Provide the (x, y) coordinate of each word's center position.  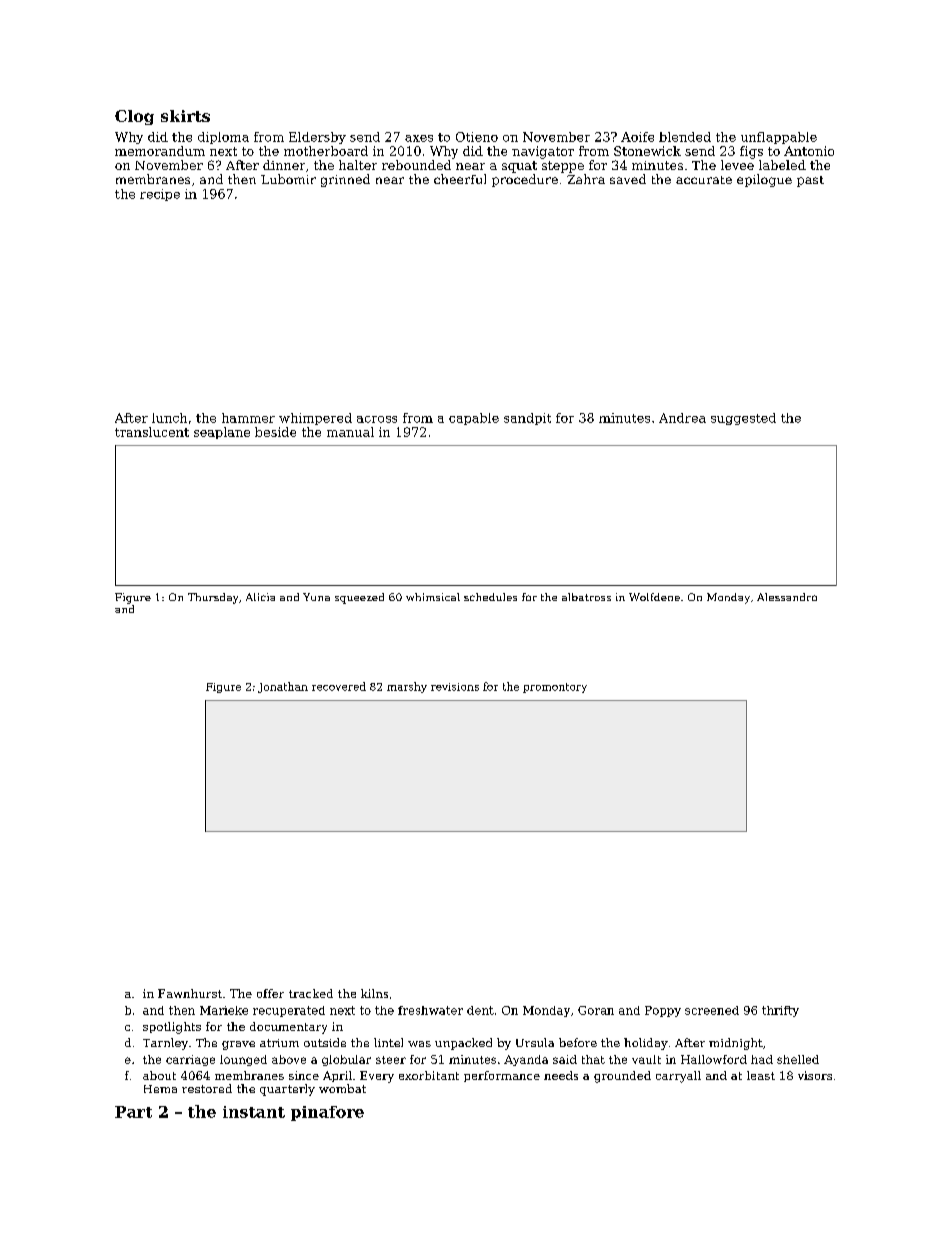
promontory (555, 688)
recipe (160, 195)
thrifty (780, 1011)
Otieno (477, 137)
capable (474, 419)
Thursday (213, 598)
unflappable (779, 138)
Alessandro (787, 597)
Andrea (682, 418)
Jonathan (283, 687)
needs (561, 1075)
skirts (185, 116)
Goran (596, 1010)
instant (254, 1112)
